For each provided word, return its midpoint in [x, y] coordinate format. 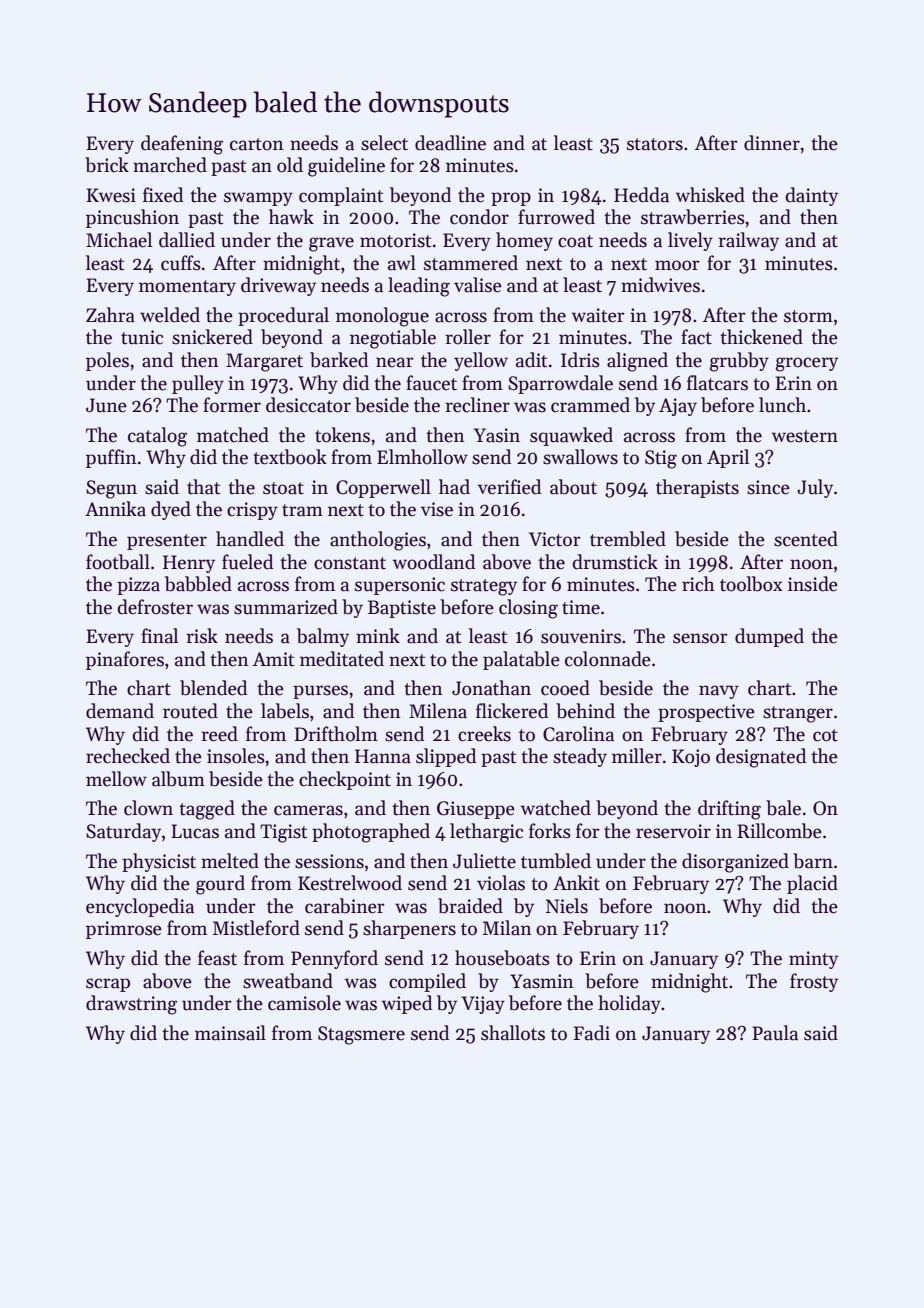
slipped [446, 757]
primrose [124, 930]
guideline [346, 167]
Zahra [110, 315]
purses [320, 692]
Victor [555, 539]
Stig [661, 459]
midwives [660, 285]
